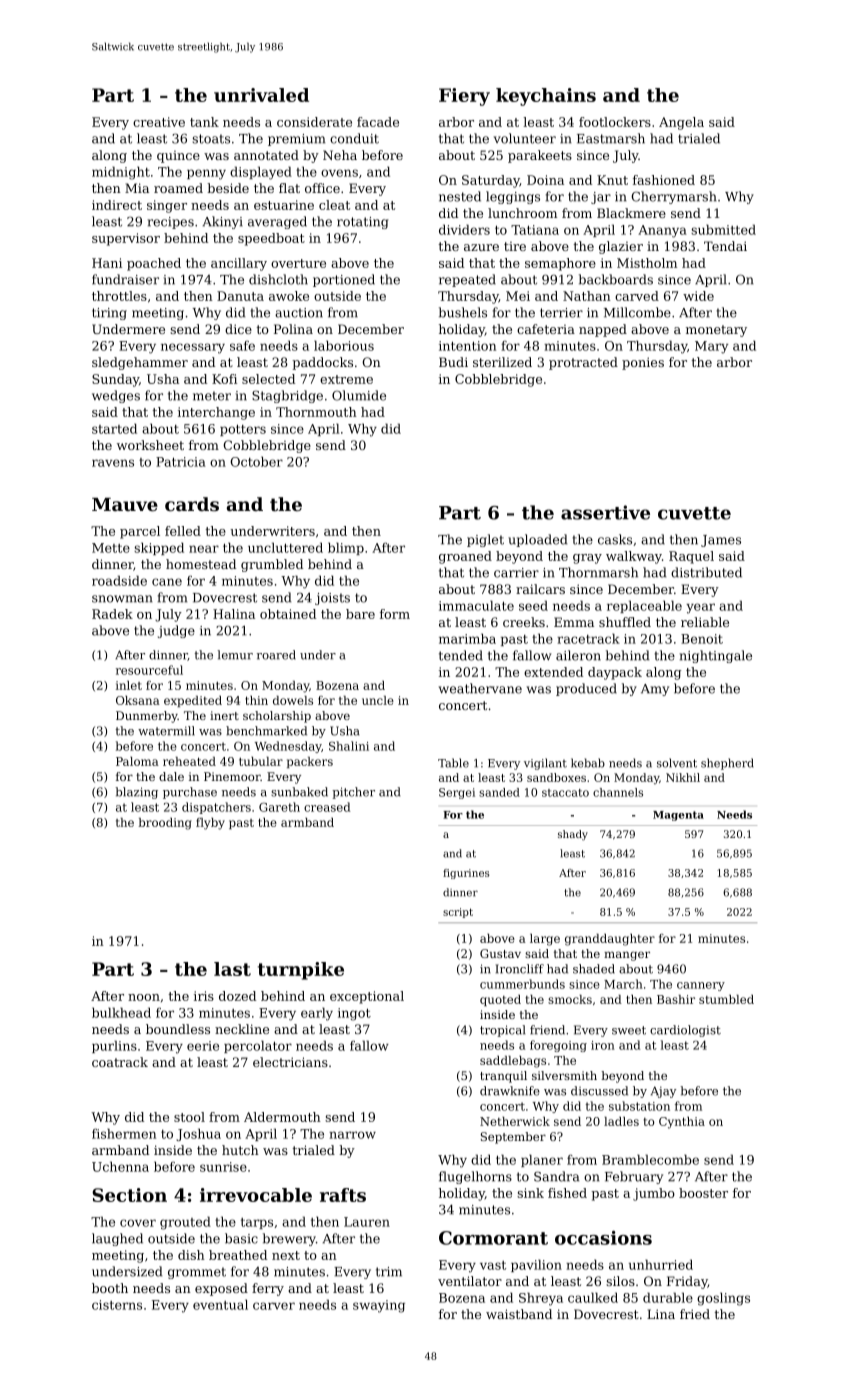 This page has width=849, height=1400. I want to click on Angela, so click(681, 123).
